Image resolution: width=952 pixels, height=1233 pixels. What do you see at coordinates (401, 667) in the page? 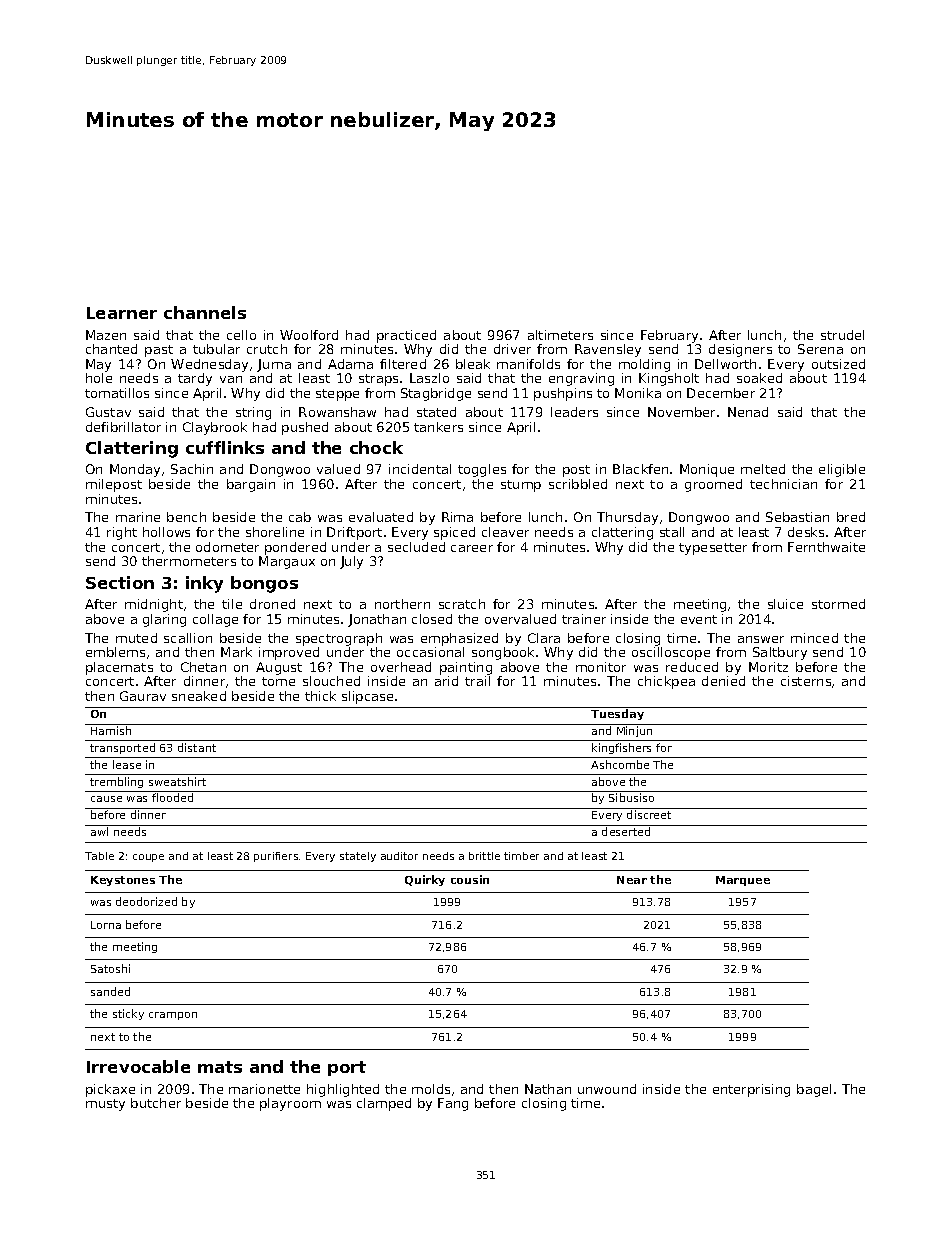
I see `overhead` at bounding box center [401, 667].
